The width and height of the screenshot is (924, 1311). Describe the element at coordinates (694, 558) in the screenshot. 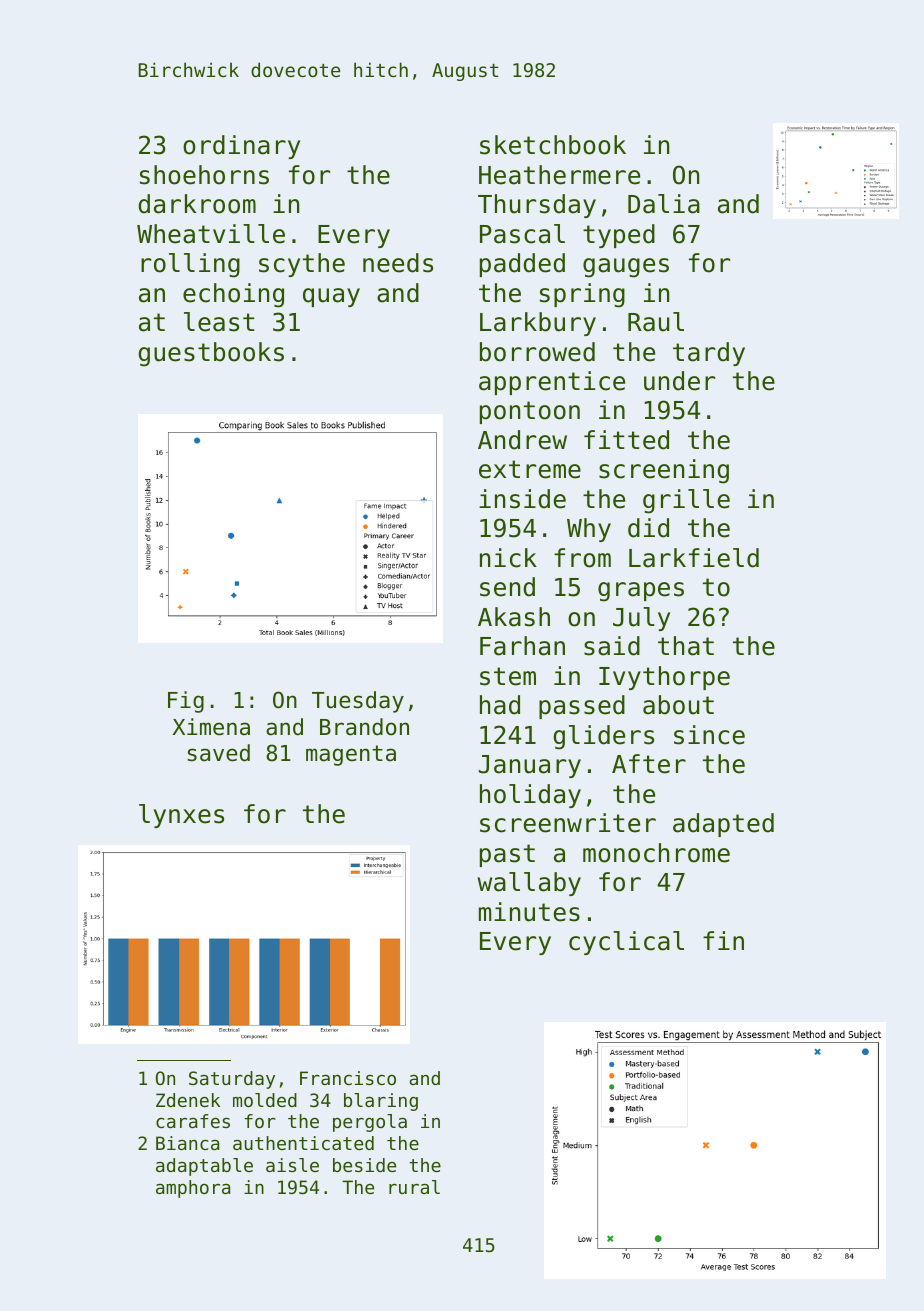

I see `Larkfield` at that location.
